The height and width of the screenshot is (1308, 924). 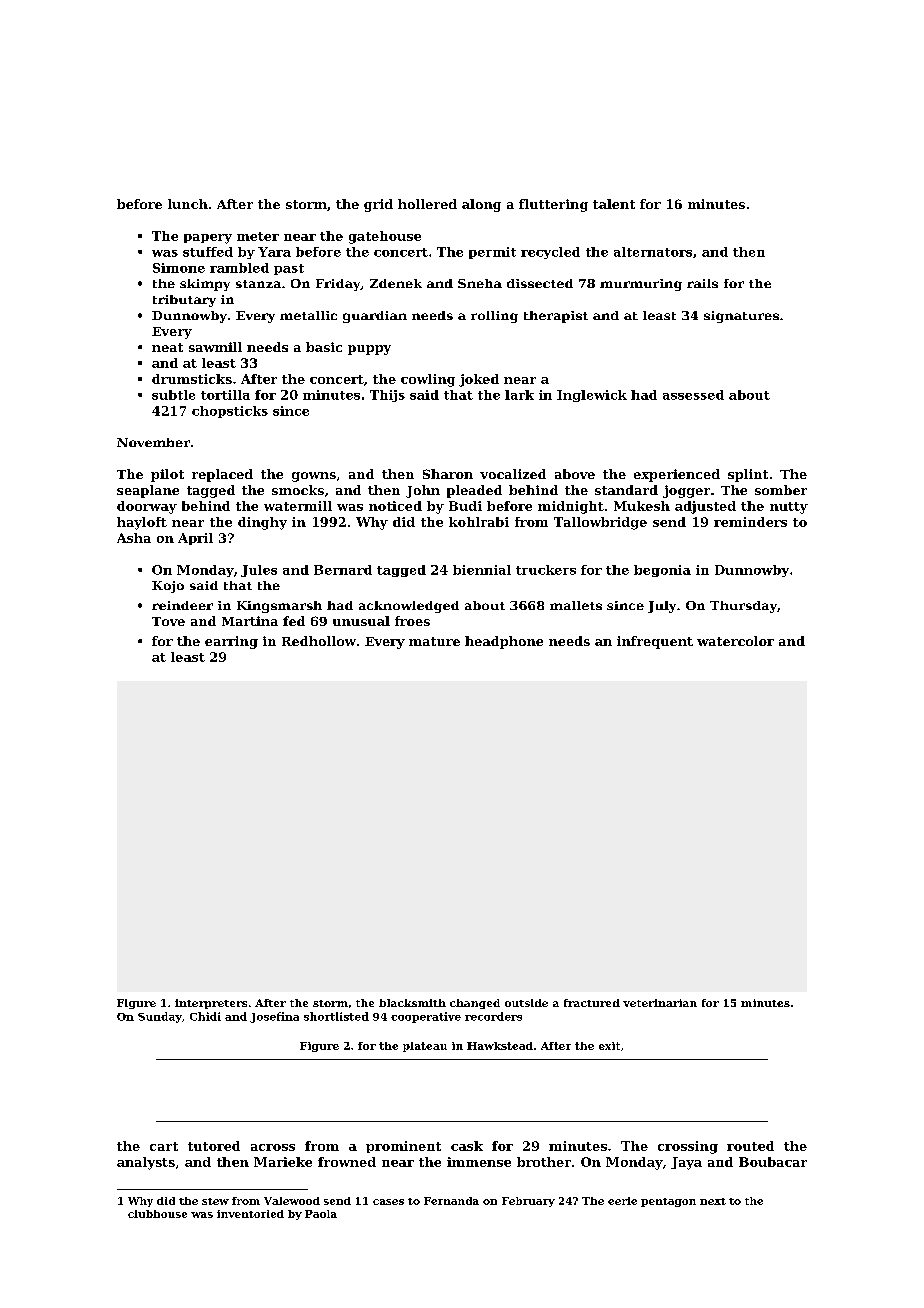 I want to click on clubhouse, so click(x=157, y=1214).
